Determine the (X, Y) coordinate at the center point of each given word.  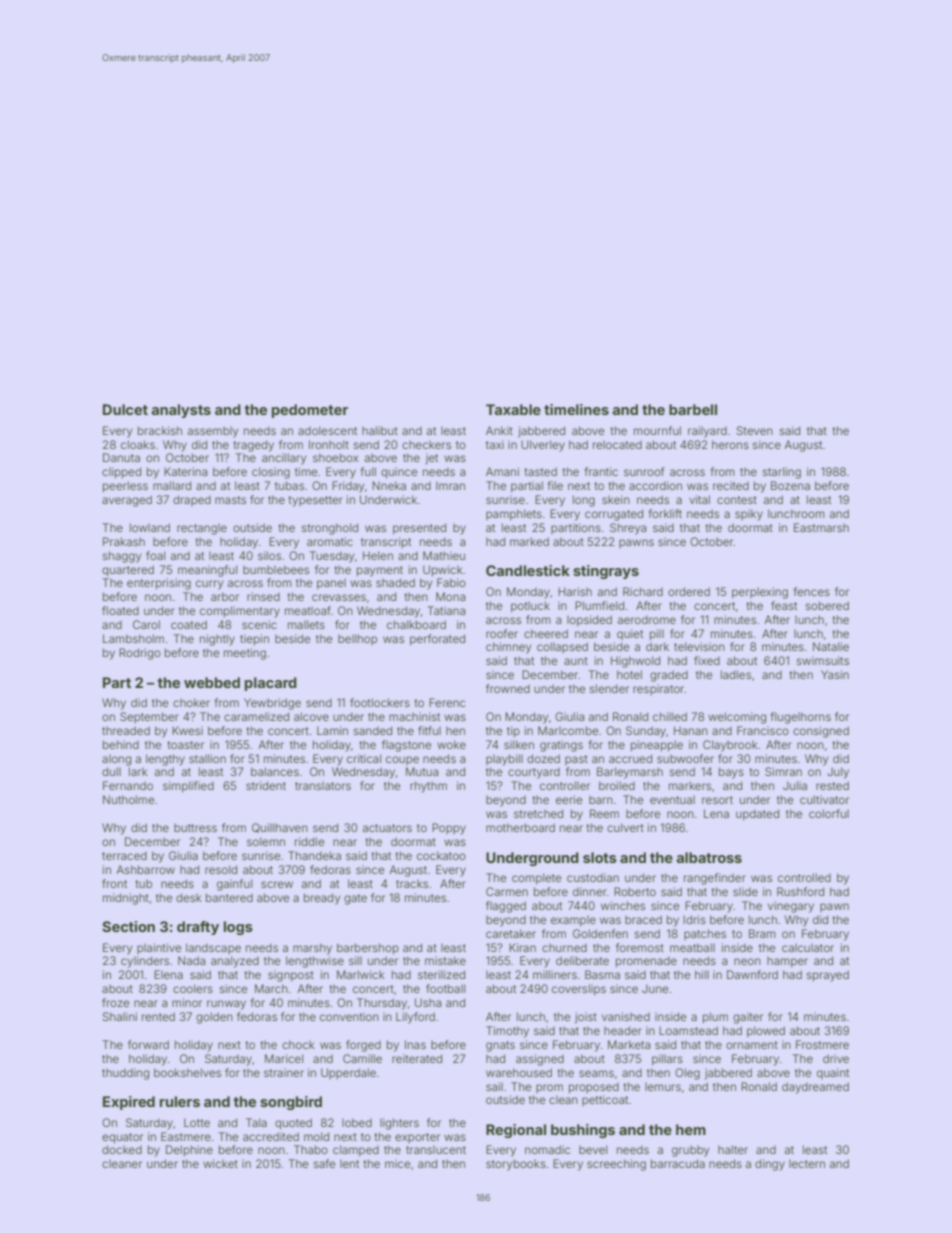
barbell (693, 409)
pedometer (310, 411)
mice (397, 1163)
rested (832, 785)
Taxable (513, 409)
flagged (506, 907)
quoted (293, 1124)
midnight (126, 899)
